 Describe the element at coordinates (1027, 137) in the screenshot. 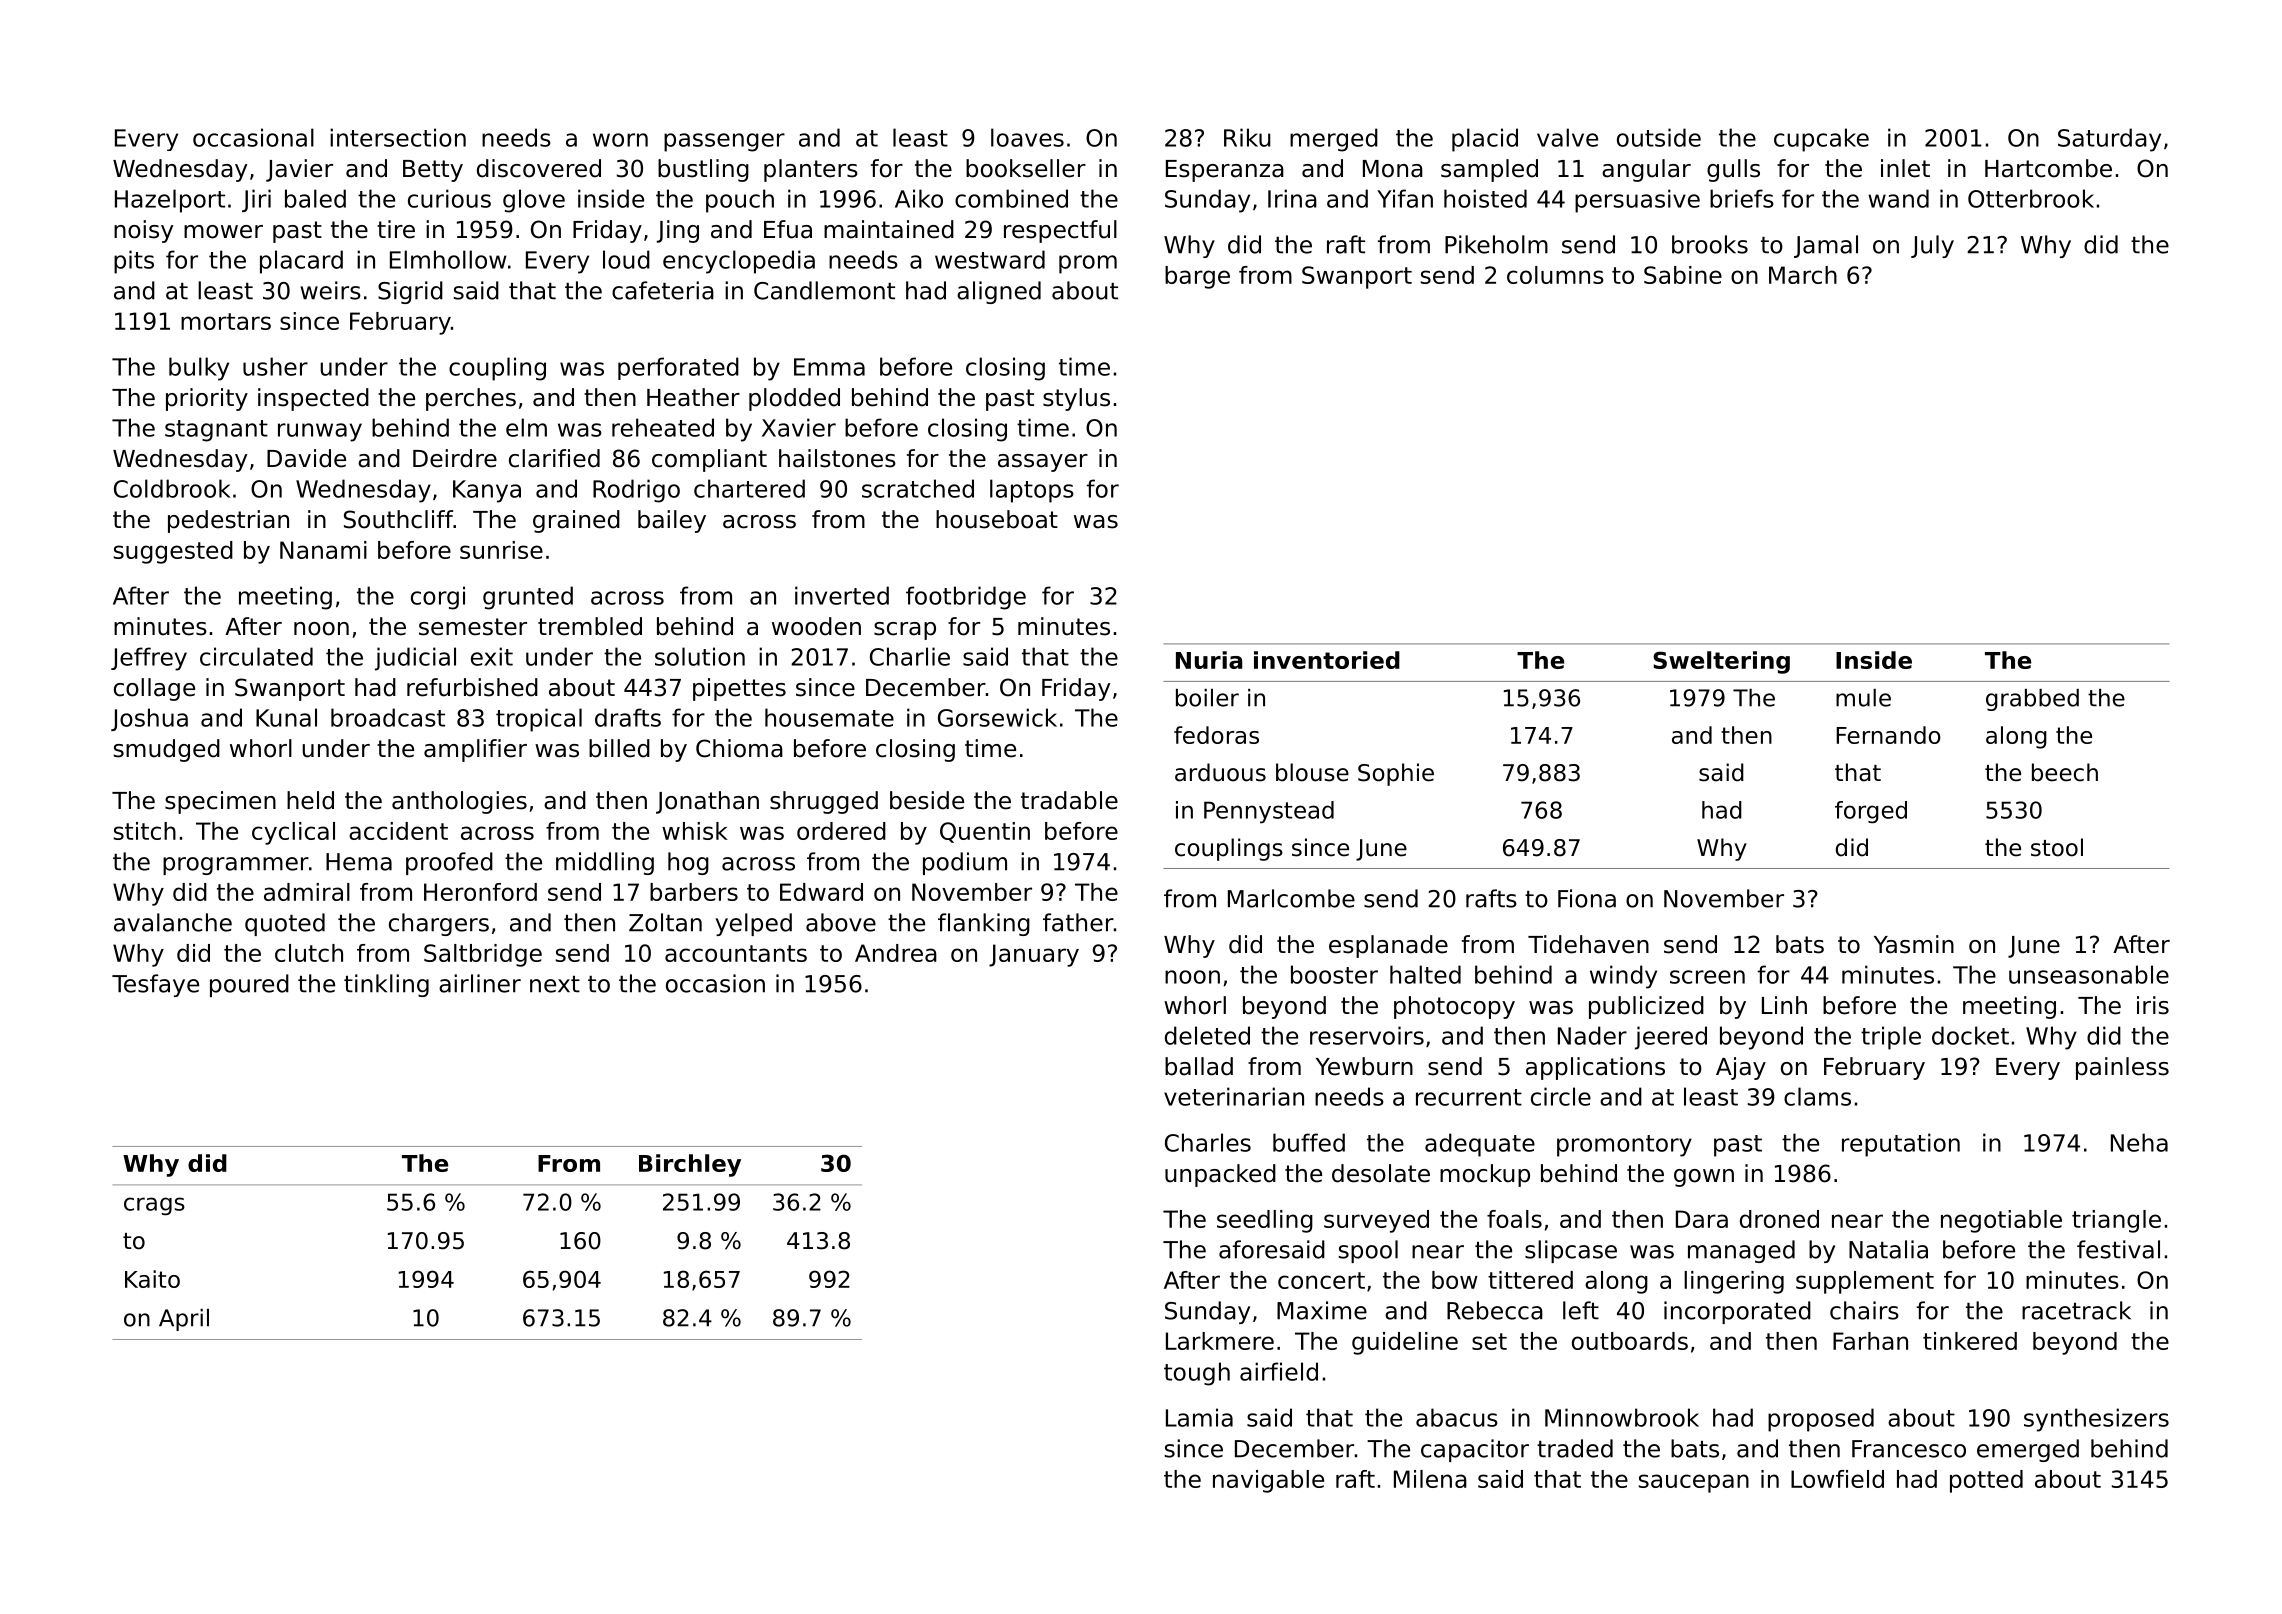

I see `loaves` at that location.
